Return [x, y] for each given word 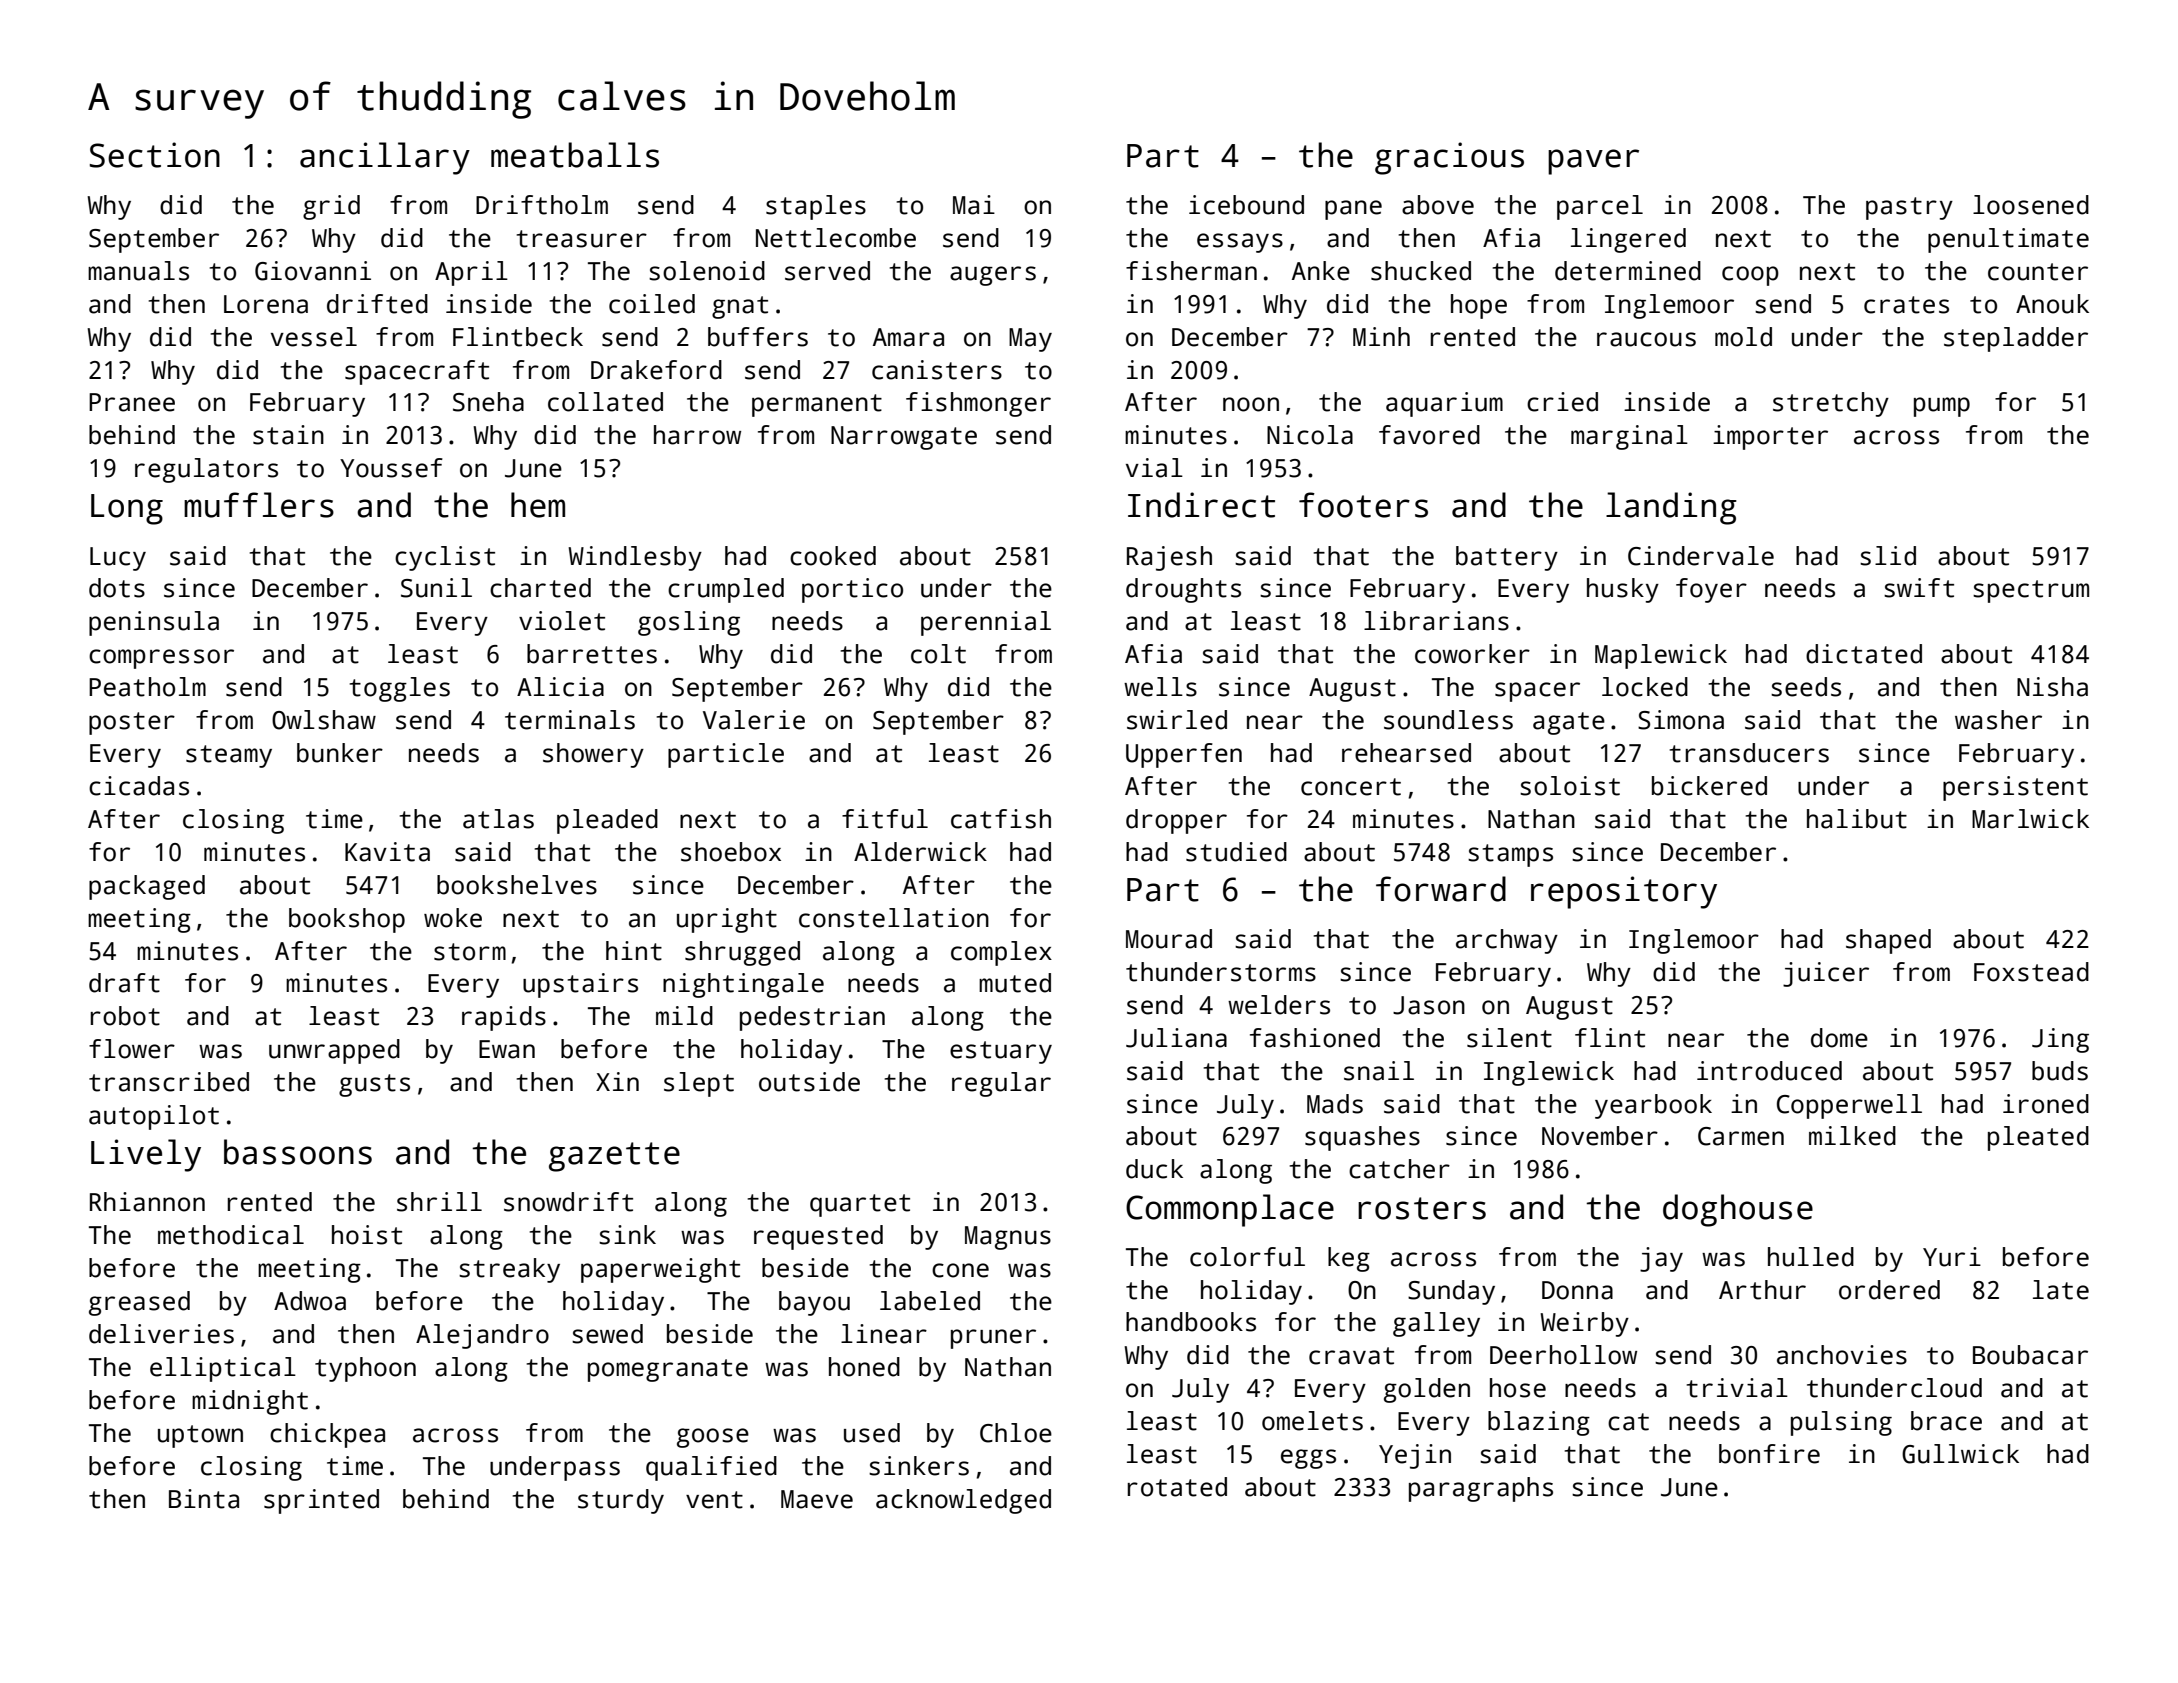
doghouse [1738, 1210]
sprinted [321, 1501]
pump [1942, 407]
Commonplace [1230, 1210]
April [471, 273]
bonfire [1769, 1454]
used [872, 1433]
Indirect [1201, 505]
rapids [504, 1018]
